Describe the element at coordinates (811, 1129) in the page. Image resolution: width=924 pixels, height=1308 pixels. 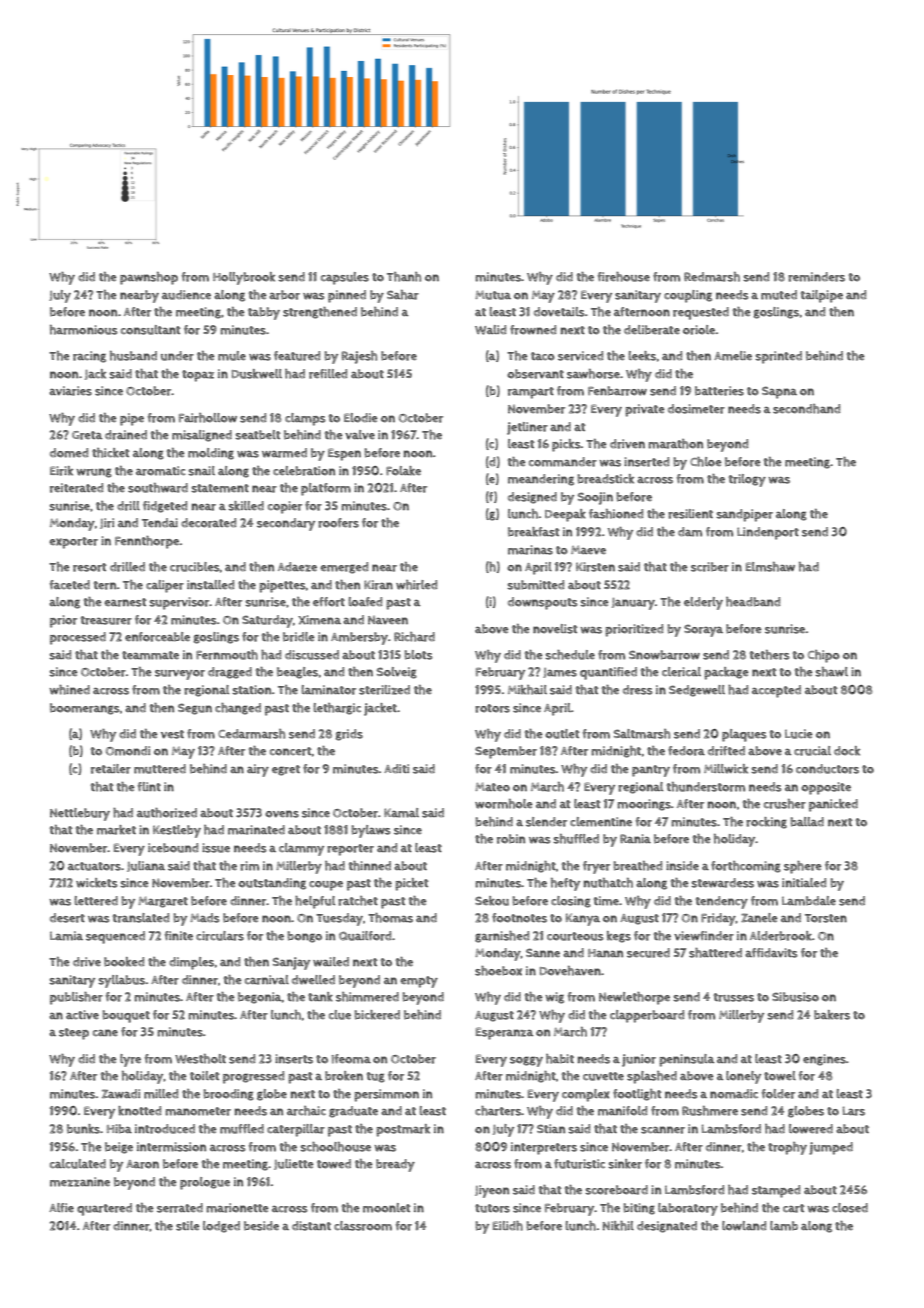
I see `lowered` at that location.
